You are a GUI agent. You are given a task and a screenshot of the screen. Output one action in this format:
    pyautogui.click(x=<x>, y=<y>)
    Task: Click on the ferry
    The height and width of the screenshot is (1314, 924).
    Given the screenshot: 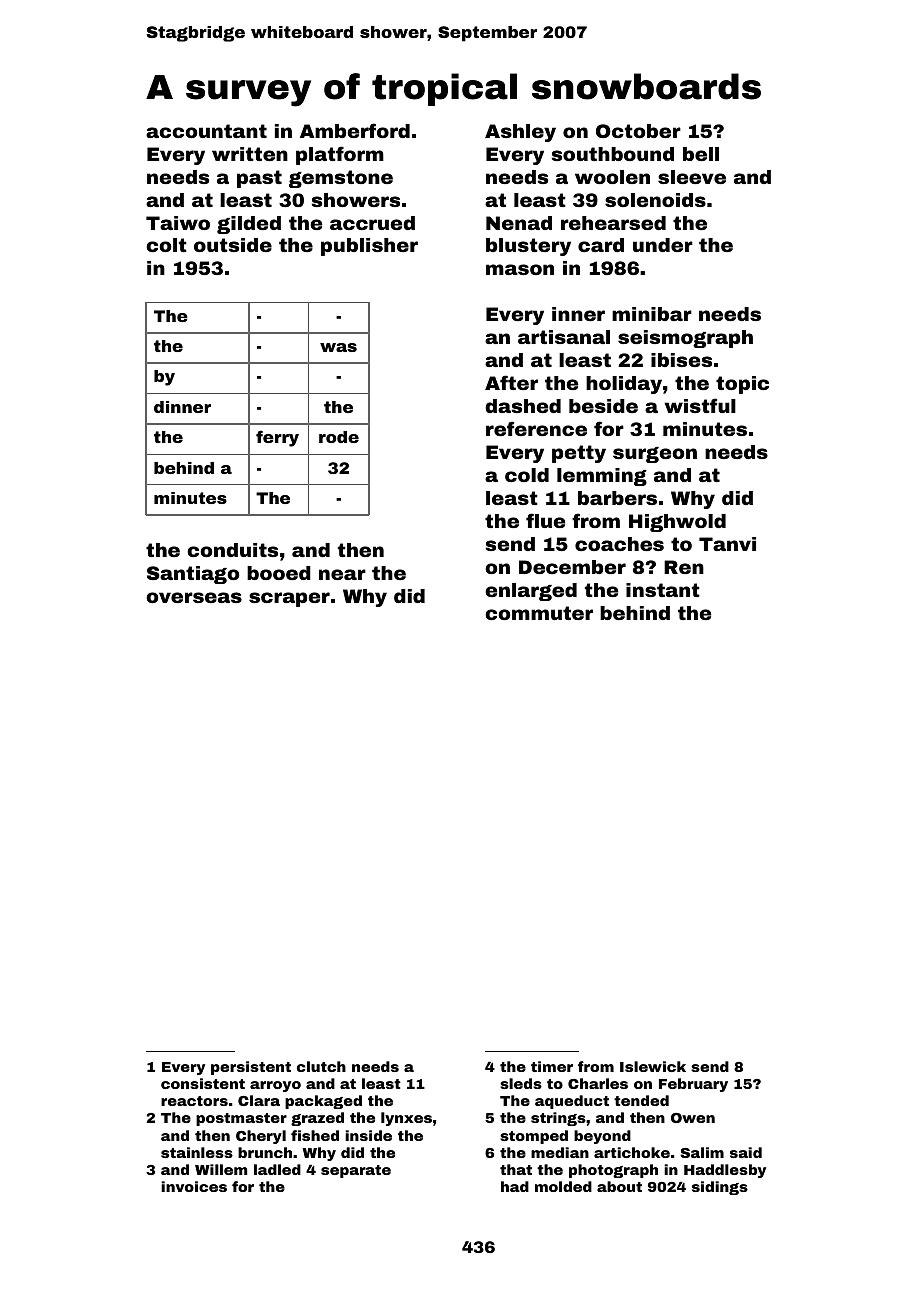 What is the action you would take?
    pyautogui.click(x=277, y=438)
